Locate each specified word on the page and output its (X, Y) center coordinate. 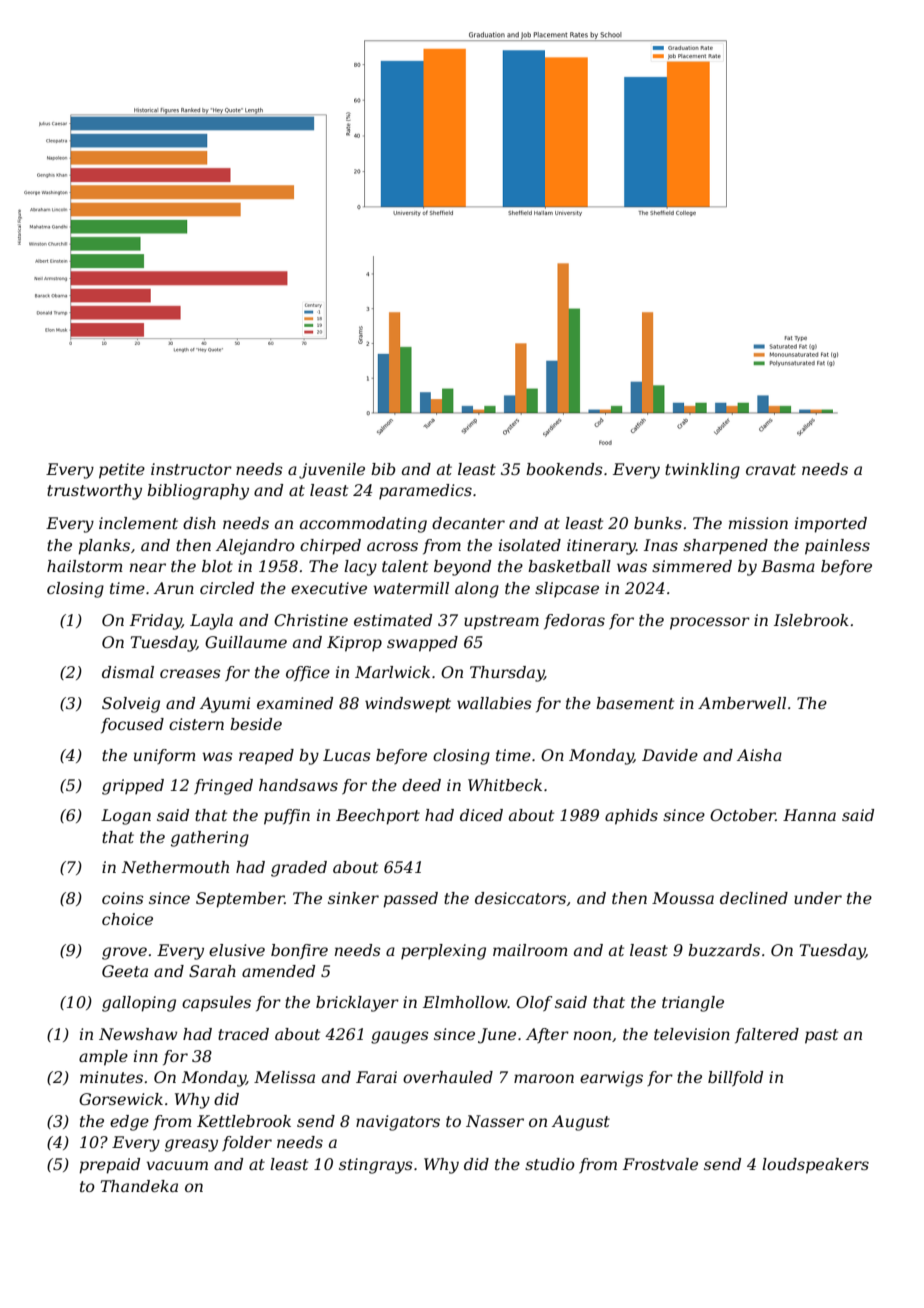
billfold (735, 1078)
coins (123, 898)
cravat (771, 469)
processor (710, 623)
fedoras (574, 621)
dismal (128, 672)
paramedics (425, 492)
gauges (400, 1037)
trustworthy (94, 492)
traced (243, 1034)
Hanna (809, 815)
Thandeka (139, 1186)
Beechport (378, 817)
